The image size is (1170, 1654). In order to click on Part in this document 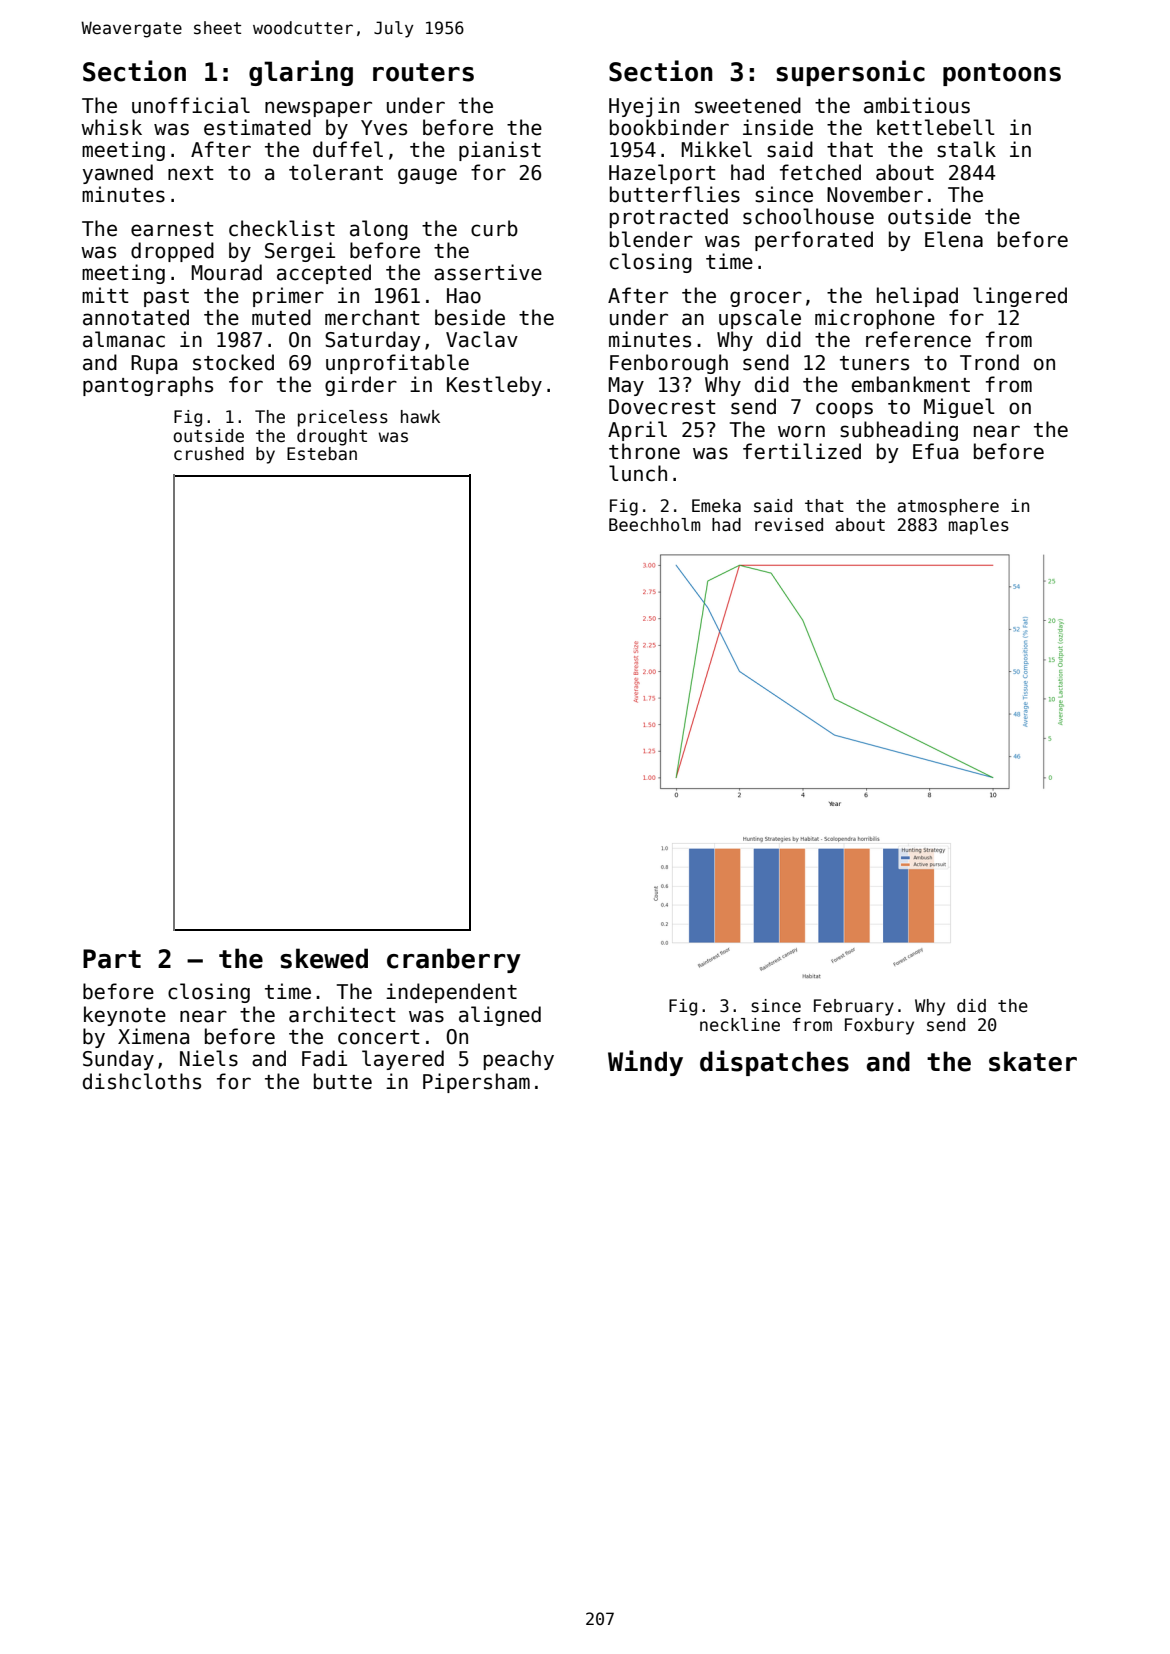, I will do `click(112, 959)`.
